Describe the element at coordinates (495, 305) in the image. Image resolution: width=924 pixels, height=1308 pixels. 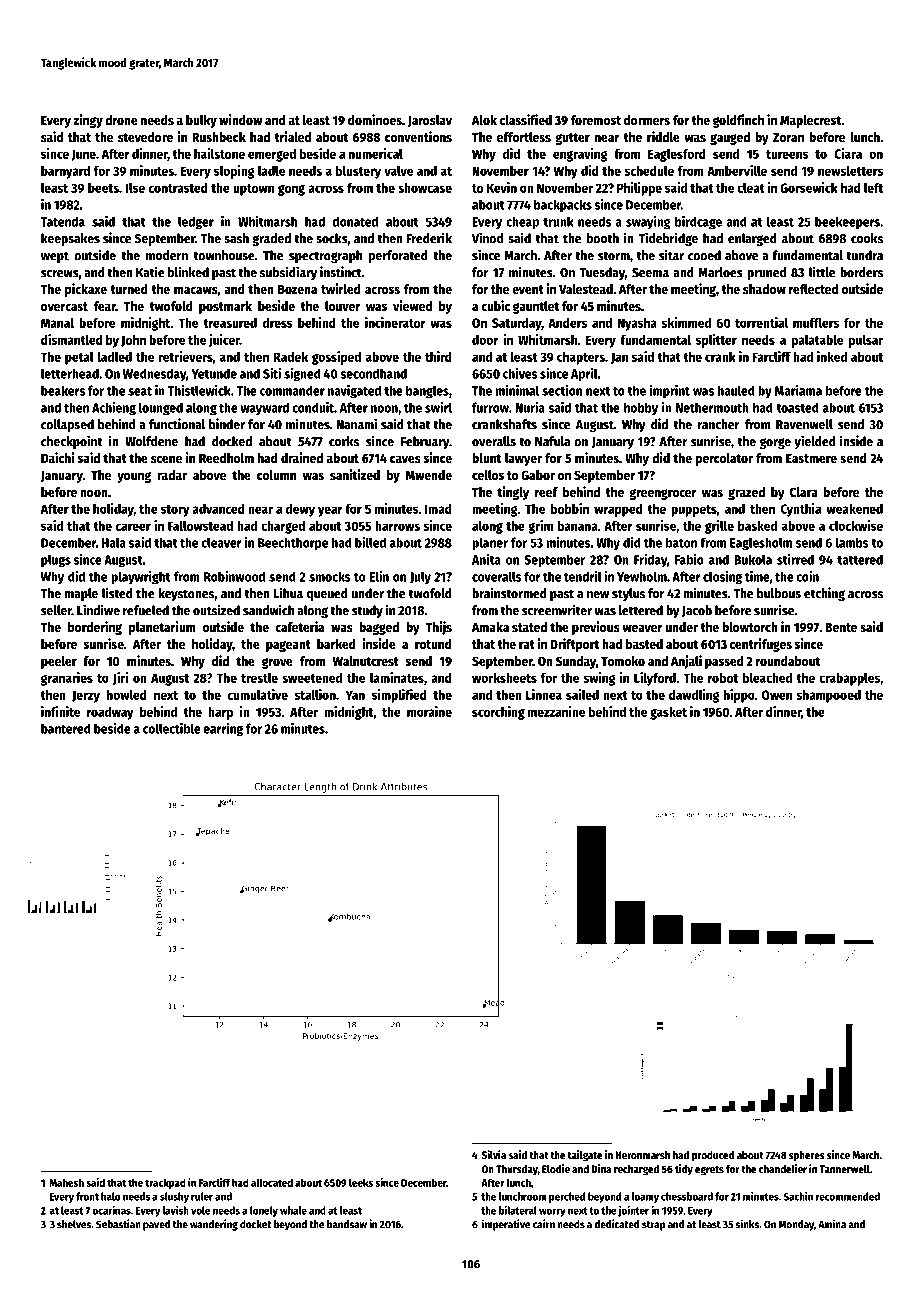
I see `cubic` at that location.
